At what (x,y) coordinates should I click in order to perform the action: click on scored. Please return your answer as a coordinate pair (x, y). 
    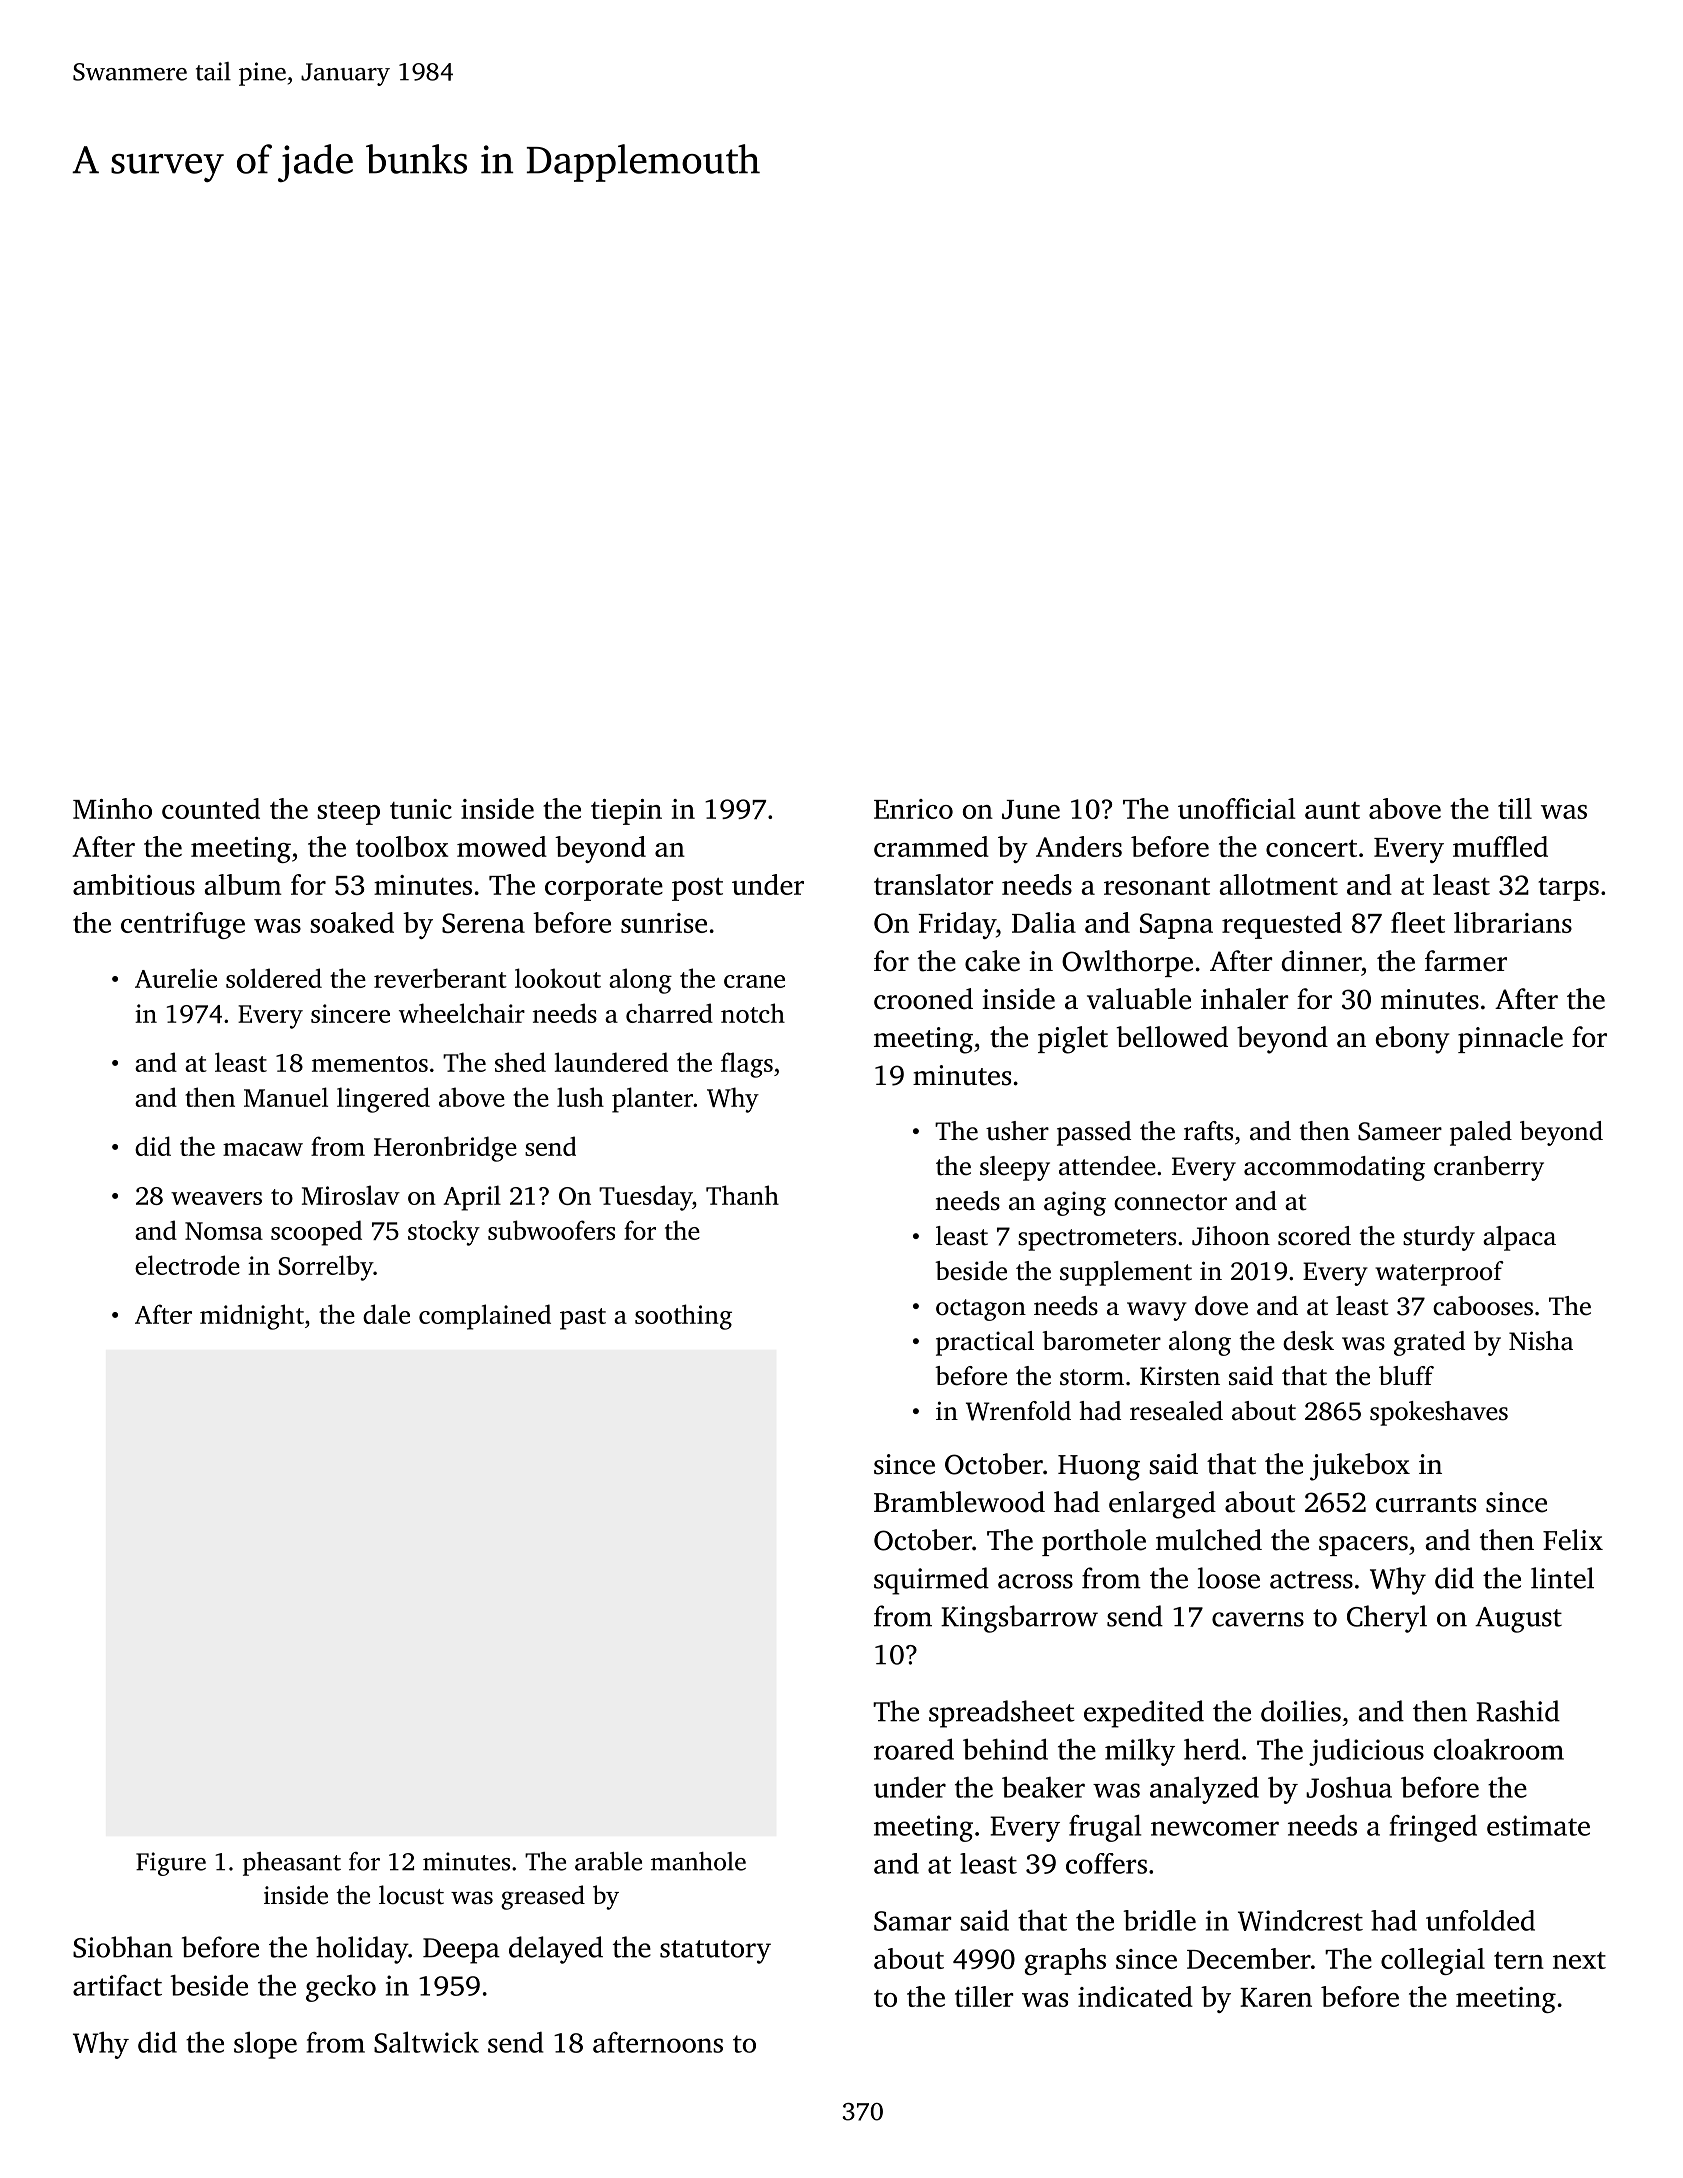
    Looking at the image, I should click on (1314, 1236).
